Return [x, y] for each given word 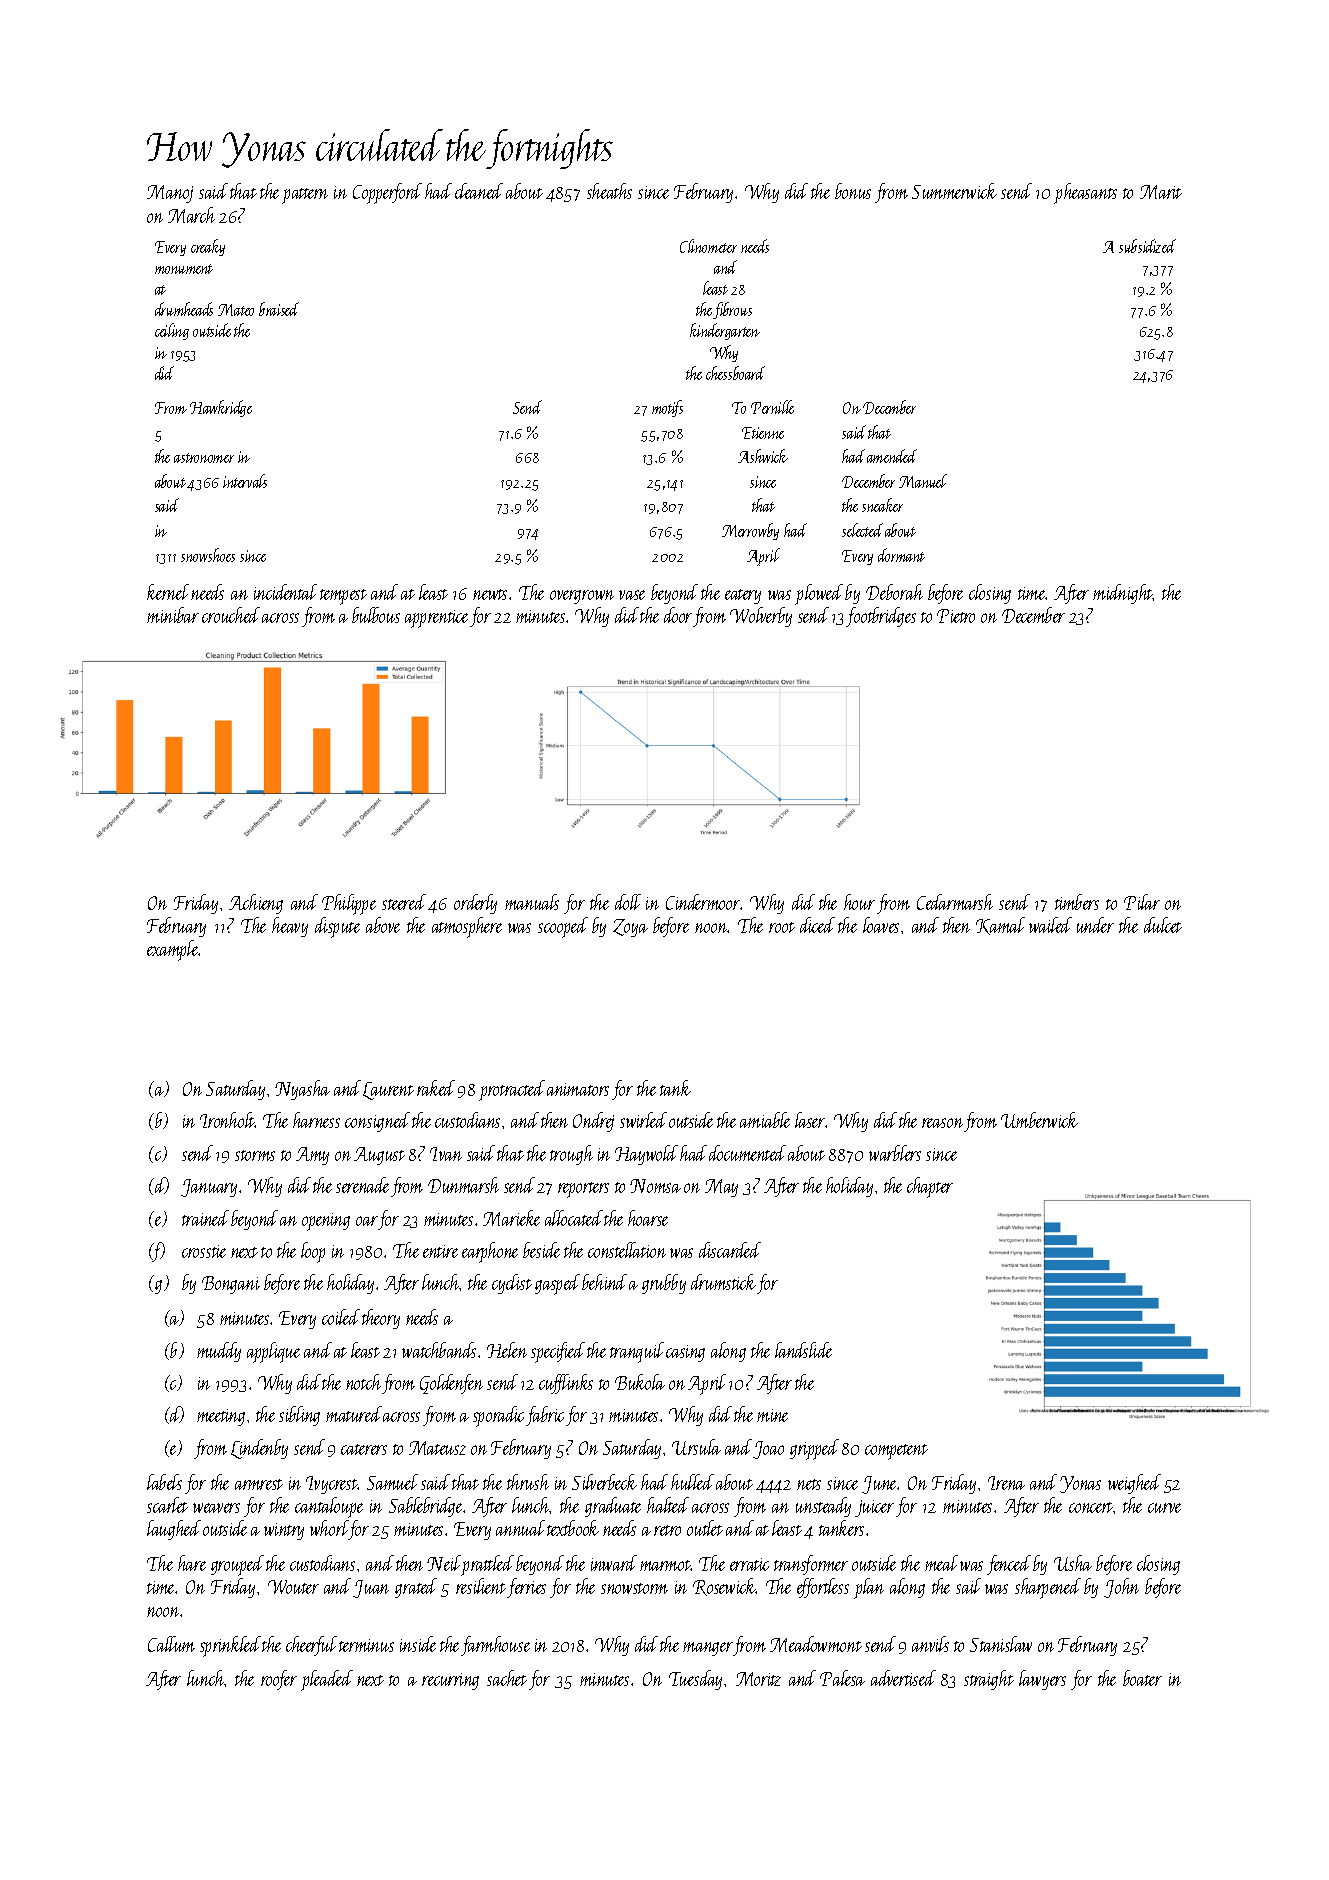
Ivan [446, 1154]
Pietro [956, 616]
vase [632, 595]
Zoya [630, 928]
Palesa [842, 1678]
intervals [245, 481]
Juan [371, 1589]
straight [989, 1680]
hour [859, 902]
